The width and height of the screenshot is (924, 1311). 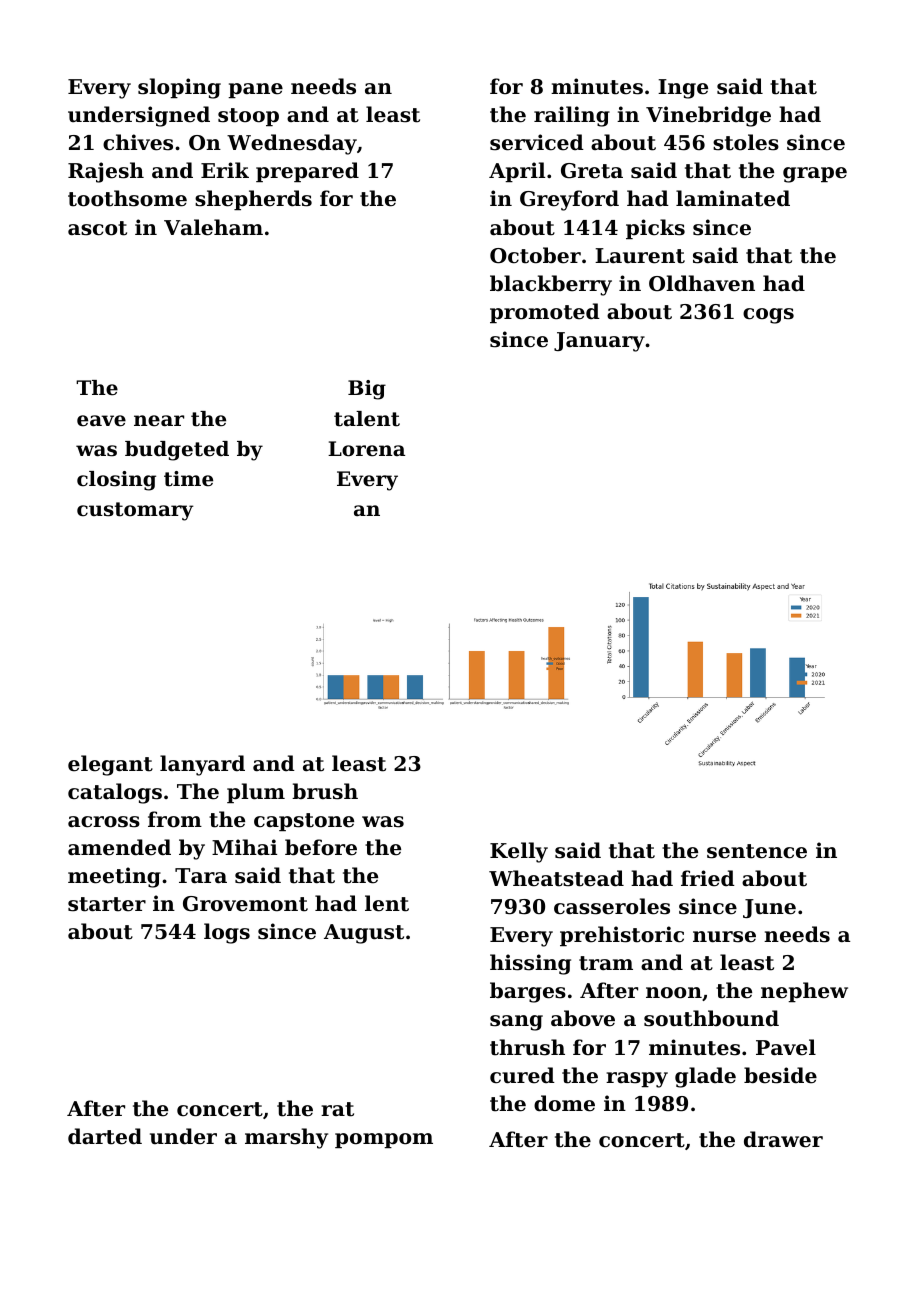 What do you see at coordinates (101, 421) in the screenshot?
I see `eave` at bounding box center [101, 421].
